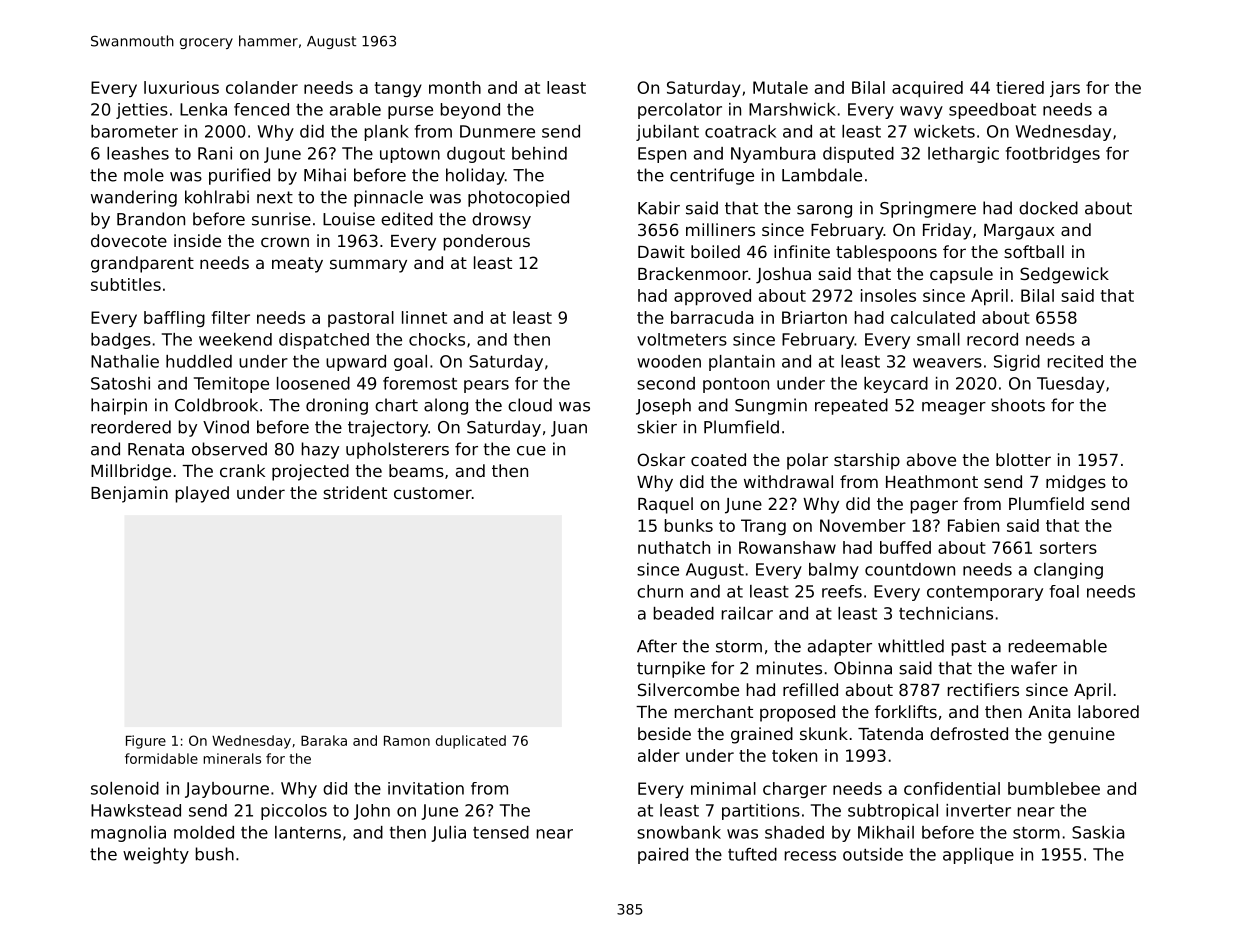  I want to click on strident, so click(355, 492).
